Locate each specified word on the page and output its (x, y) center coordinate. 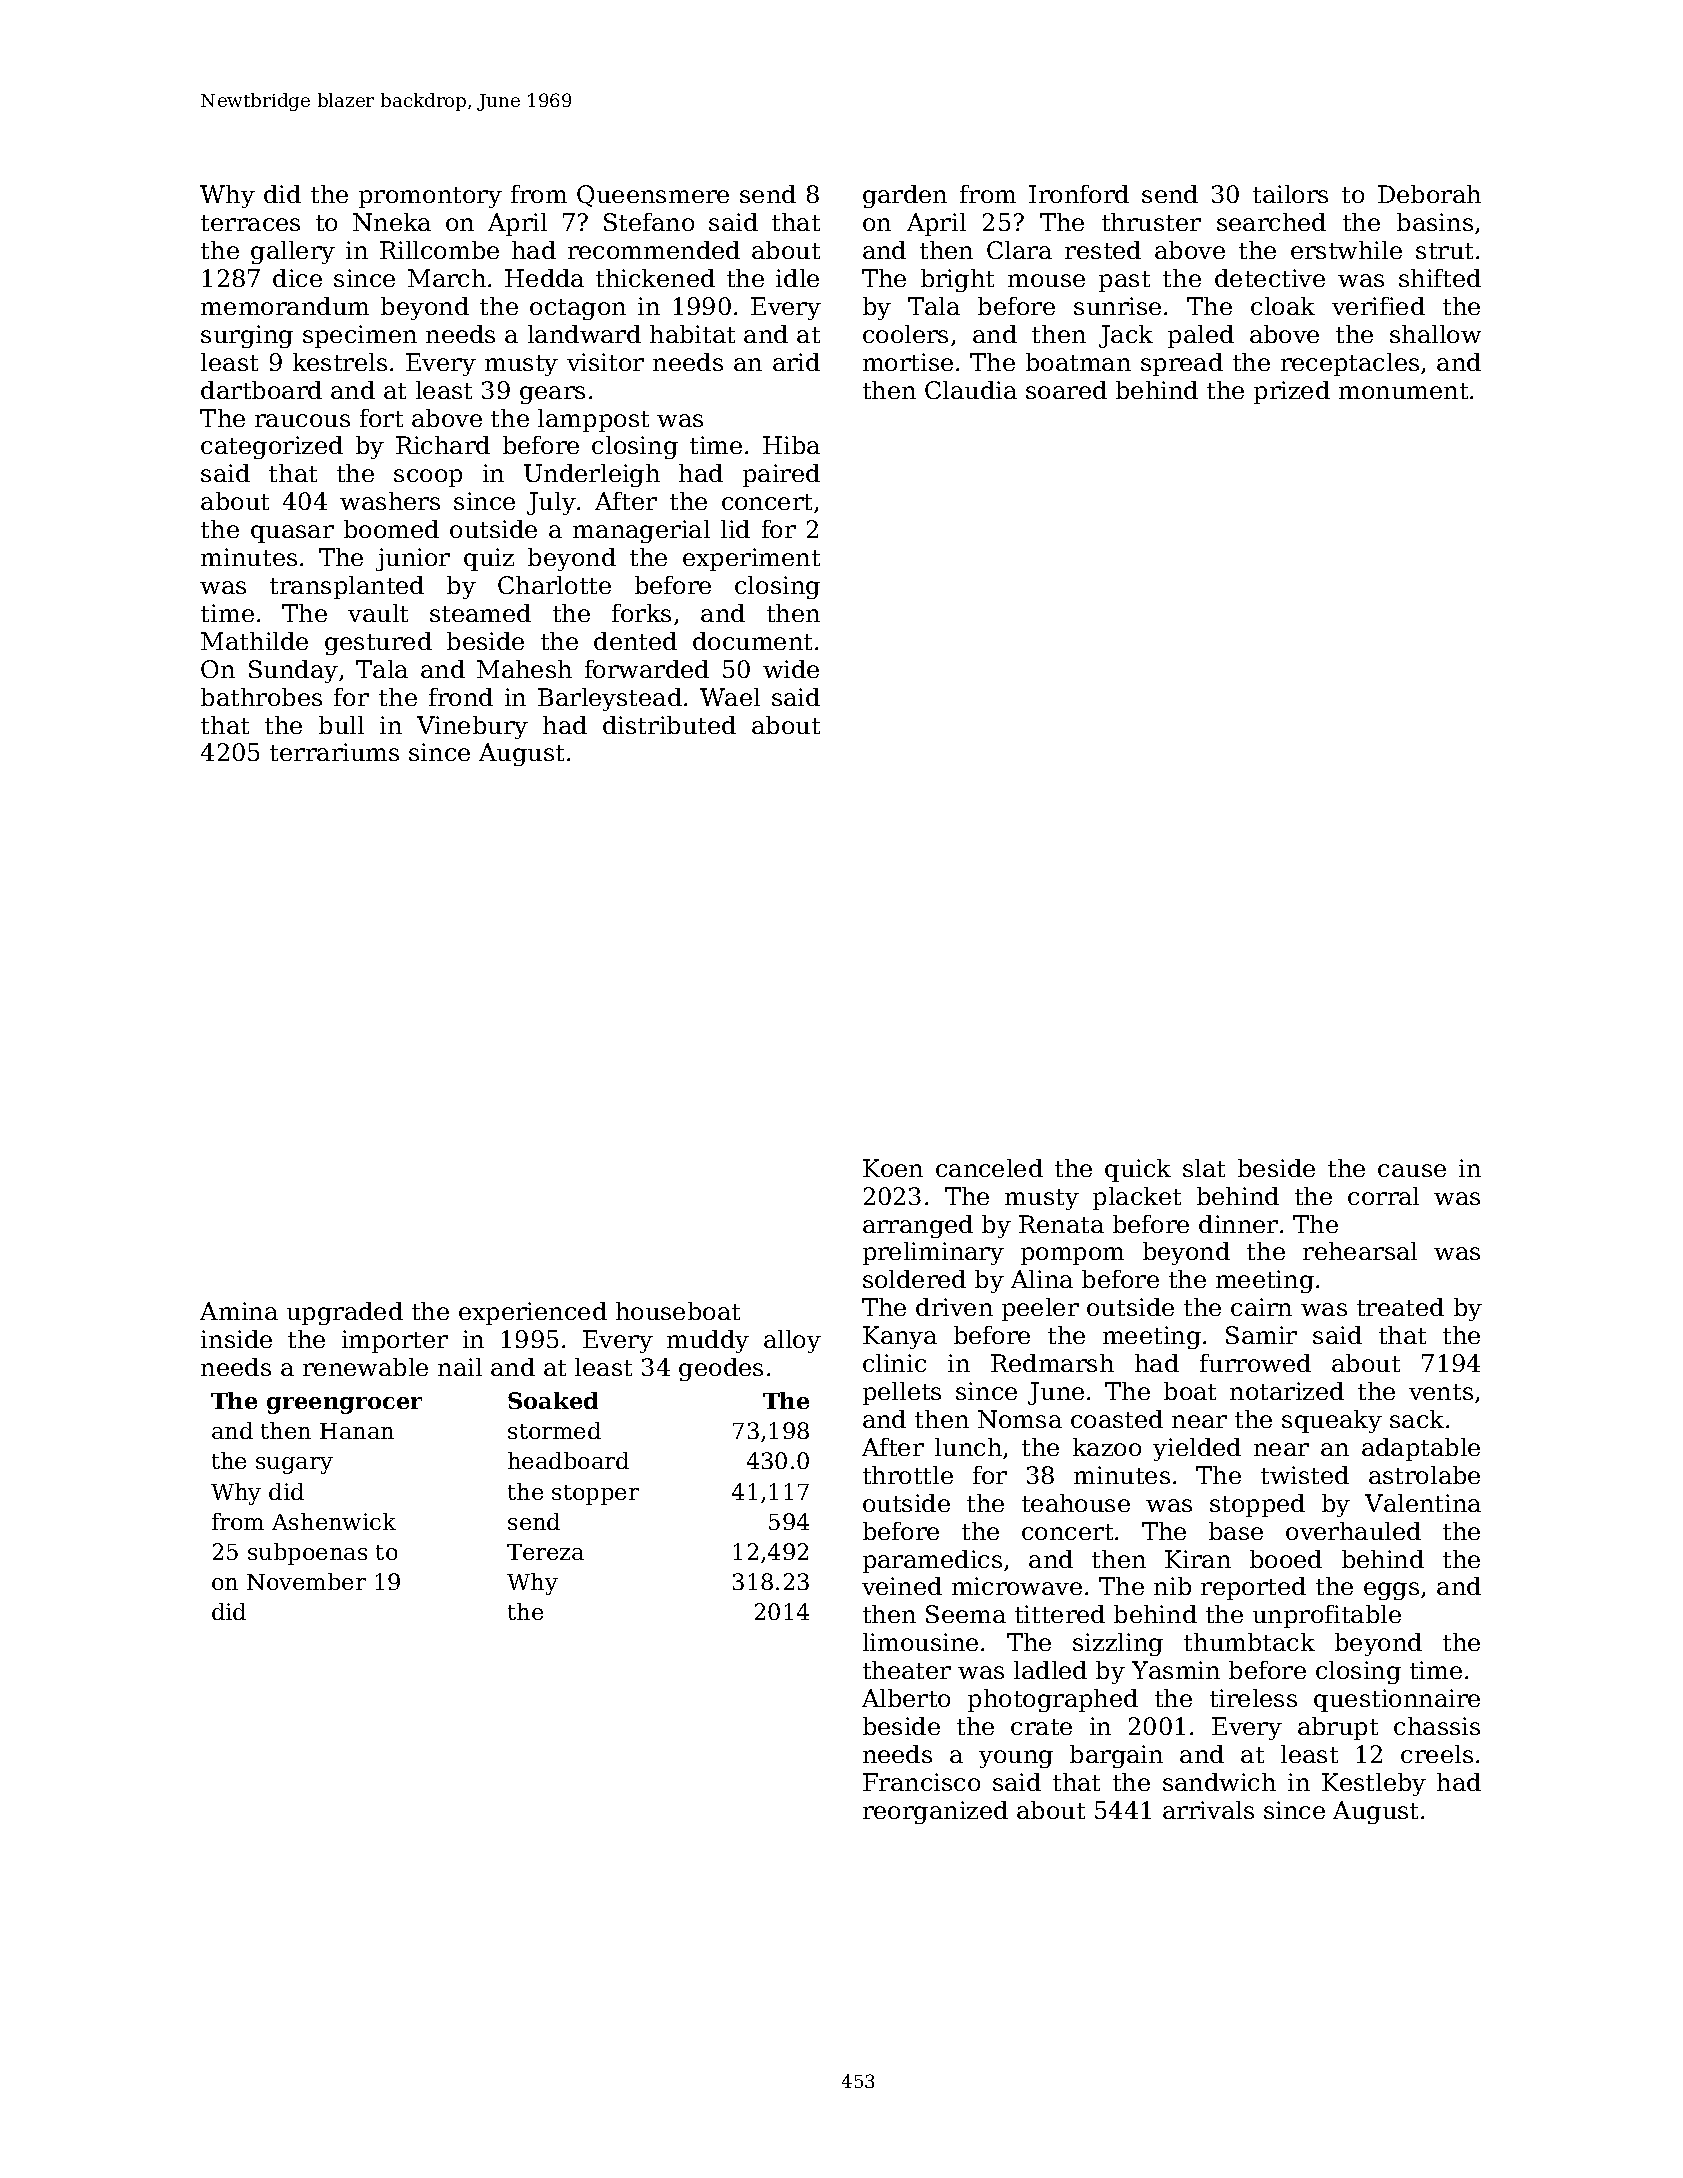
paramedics (932, 1561)
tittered (1060, 1614)
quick (1138, 1170)
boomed (391, 529)
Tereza (545, 1552)
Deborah (1429, 194)
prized (1292, 392)
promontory (430, 197)
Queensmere (653, 196)
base (1236, 1531)
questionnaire (1397, 1700)
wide (791, 669)
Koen (893, 1168)
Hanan (357, 1431)
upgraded (345, 1313)
